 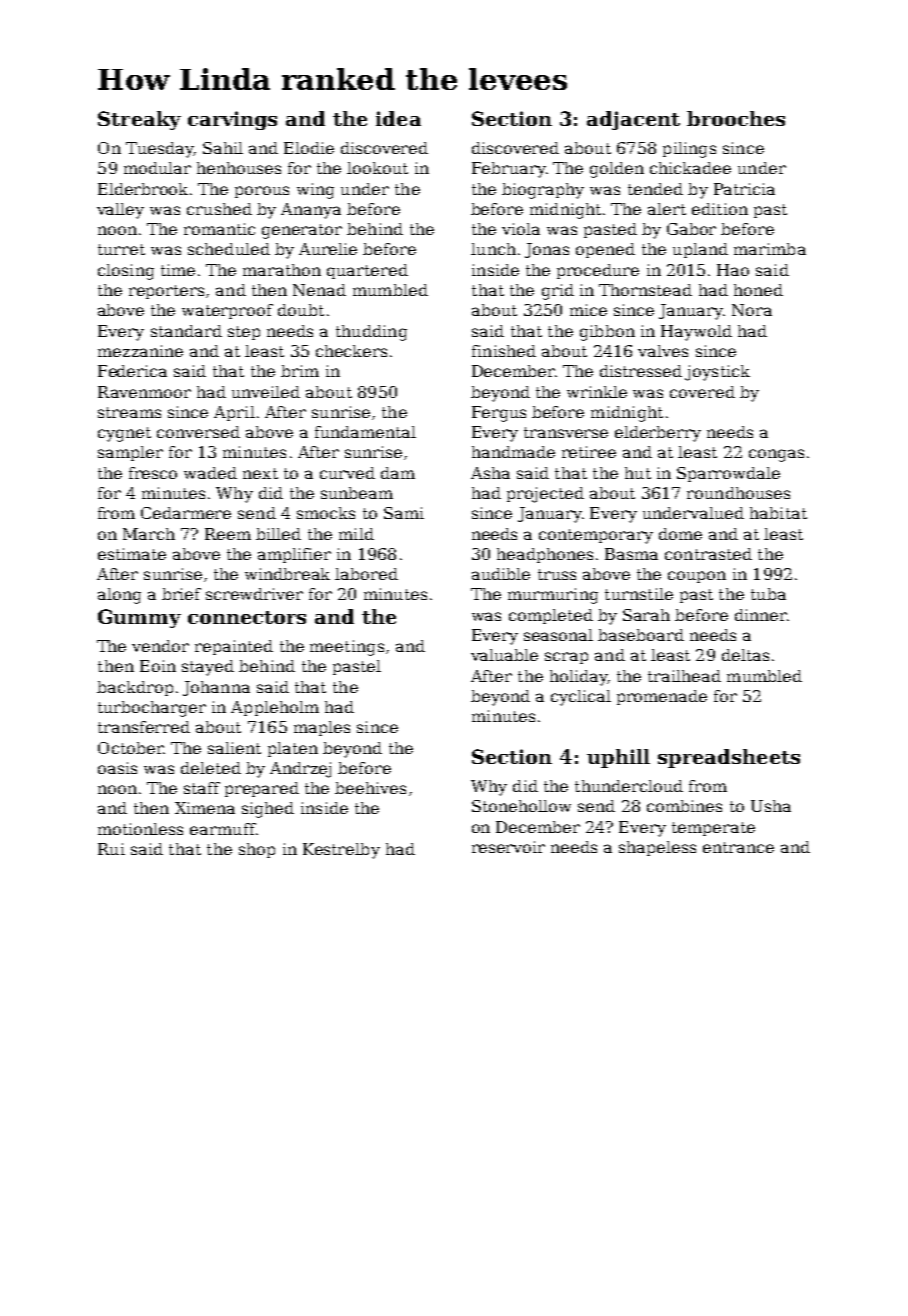 I want to click on edition, so click(x=720, y=209).
